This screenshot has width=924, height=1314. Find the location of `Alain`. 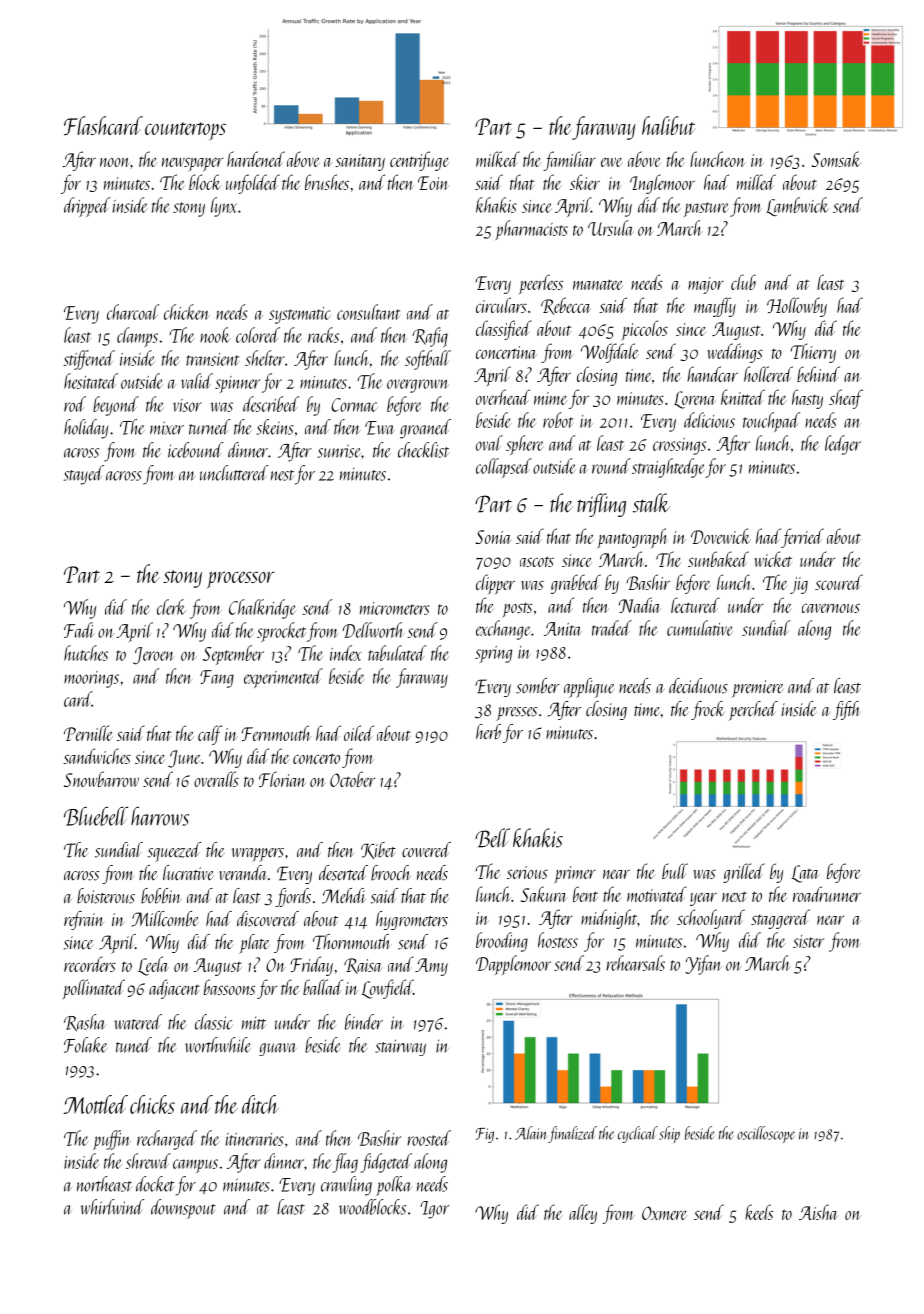

Alain is located at coordinates (531, 1133).
